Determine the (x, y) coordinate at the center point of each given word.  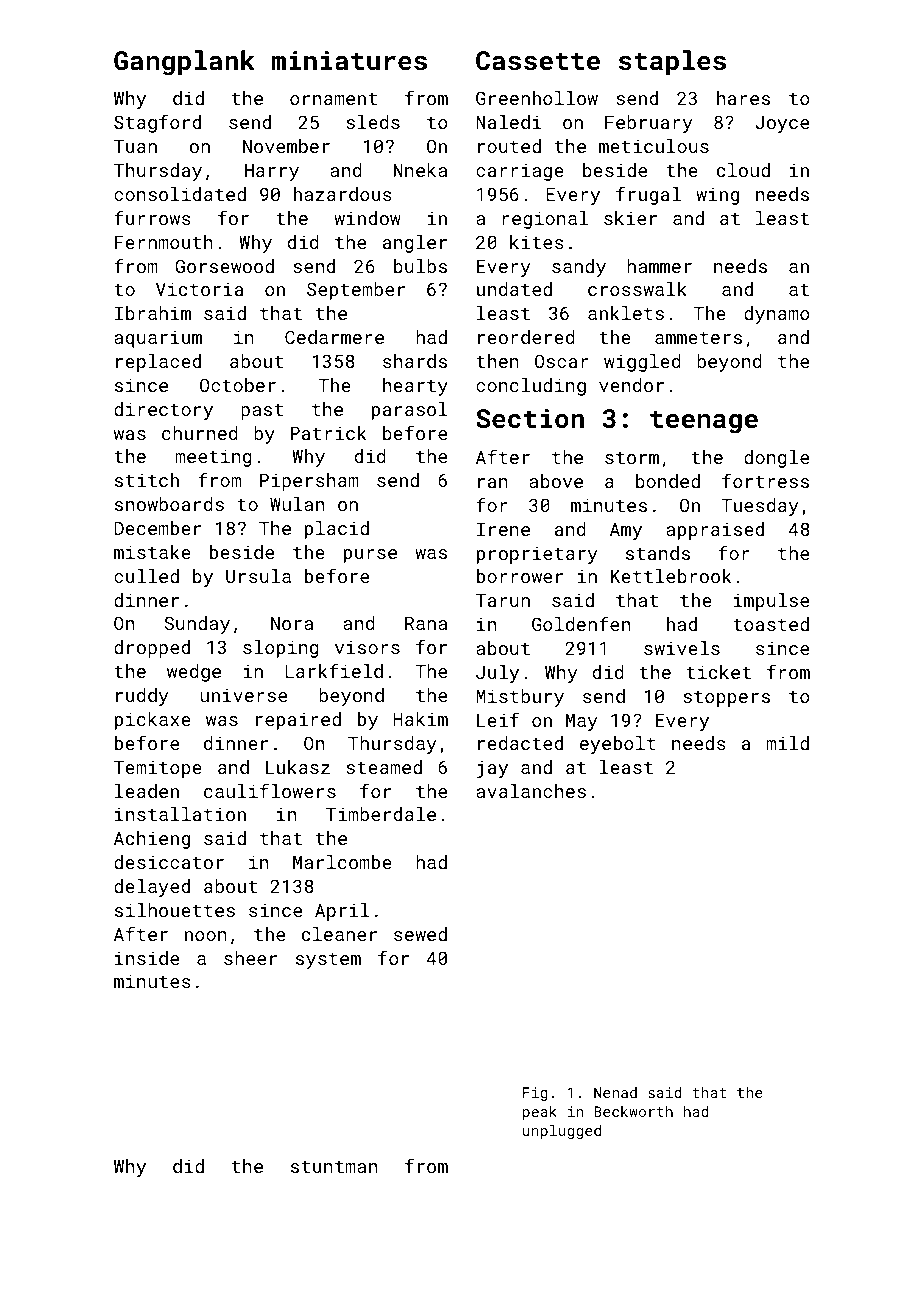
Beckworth (633, 1111)
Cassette (538, 61)
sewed (420, 934)
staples (672, 63)
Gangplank (184, 63)
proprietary (537, 555)
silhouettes (175, 910)
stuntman (334, 1167)
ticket (718, 672)
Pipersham (309, 482)
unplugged (562, 1132)
